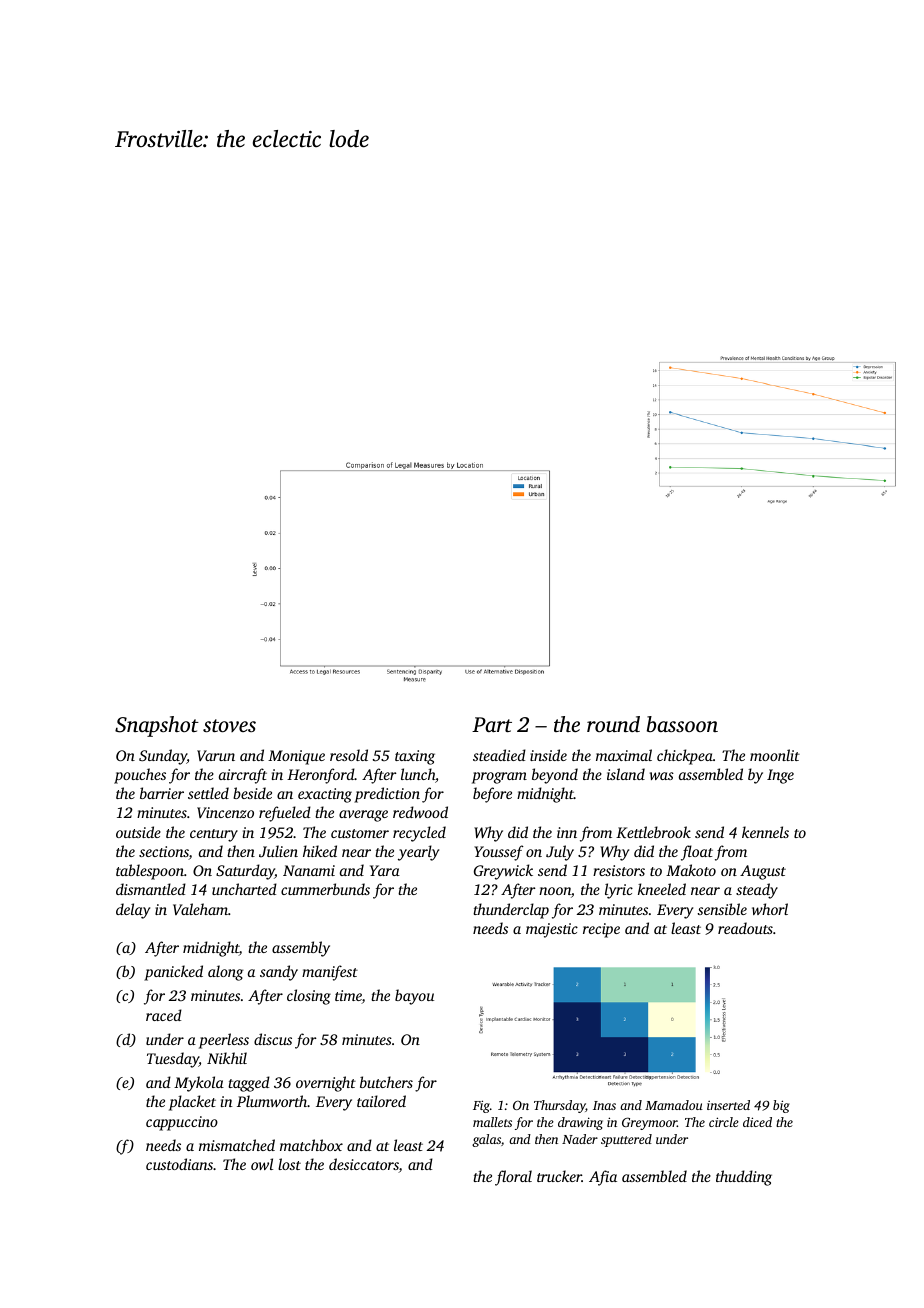 The height and width of the image is (1308, 924). Describe the element at coordinates (499, 755) in the image. I see `steadied` at that location.
